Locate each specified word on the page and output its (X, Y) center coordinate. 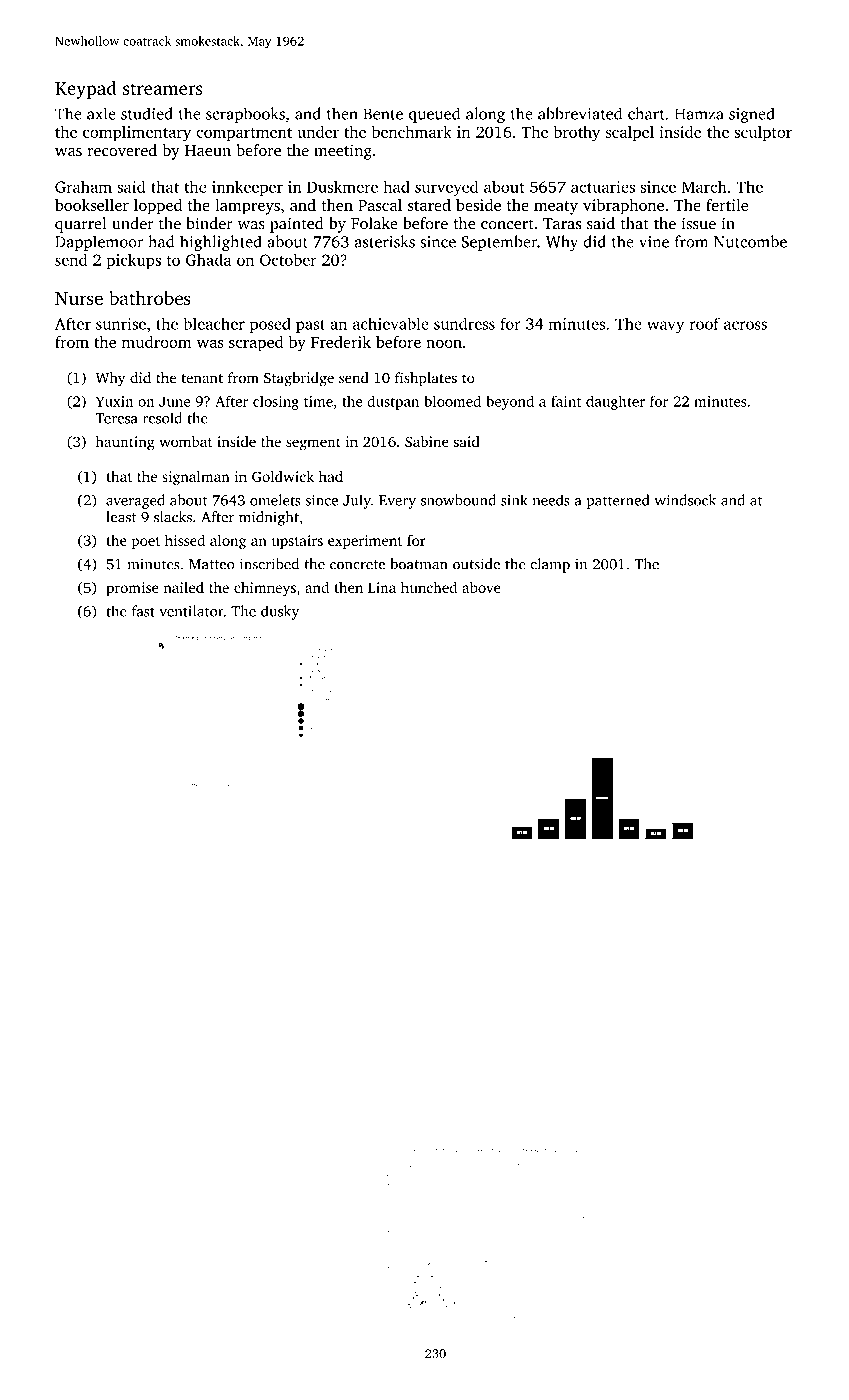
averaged (135, 501)
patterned (617, 501)
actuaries (603, 187)
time (318, 401)
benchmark (412, 131)
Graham (83, 186)
